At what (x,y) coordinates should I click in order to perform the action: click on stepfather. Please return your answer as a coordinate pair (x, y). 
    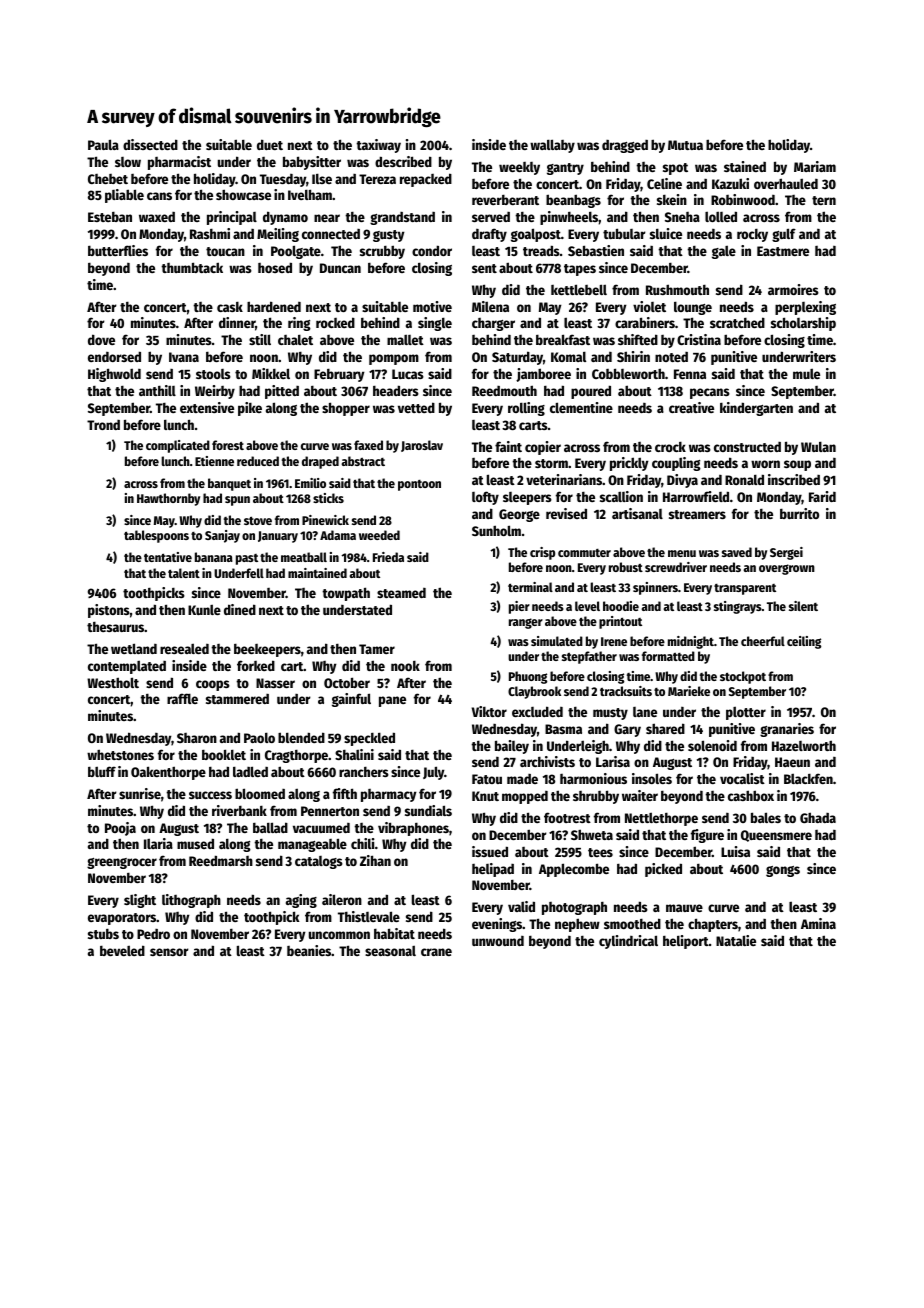
    Looking at the image, I should click on (589, 657).
